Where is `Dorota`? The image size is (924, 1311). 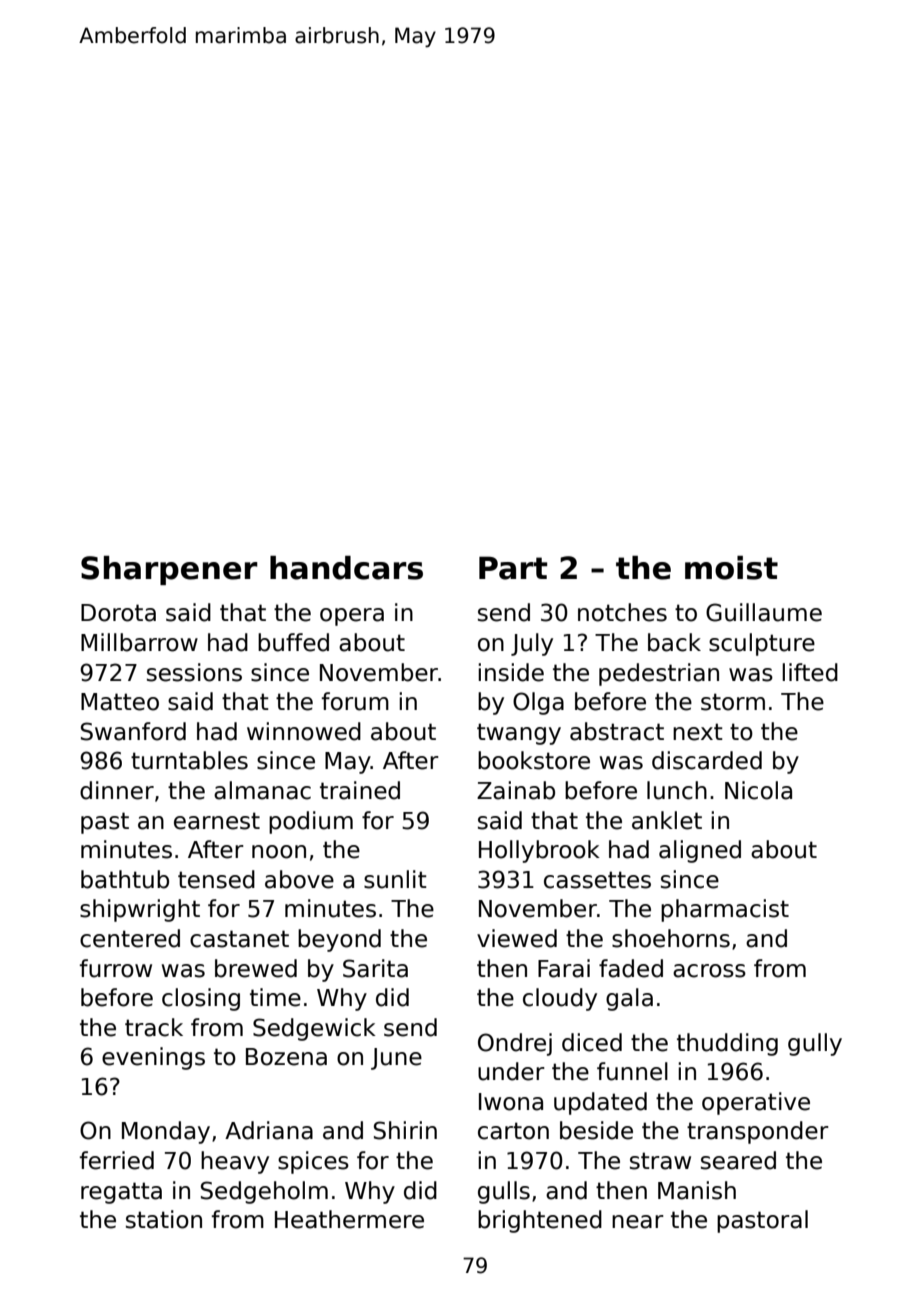 Dorota is located at coordinates (118, 613).
